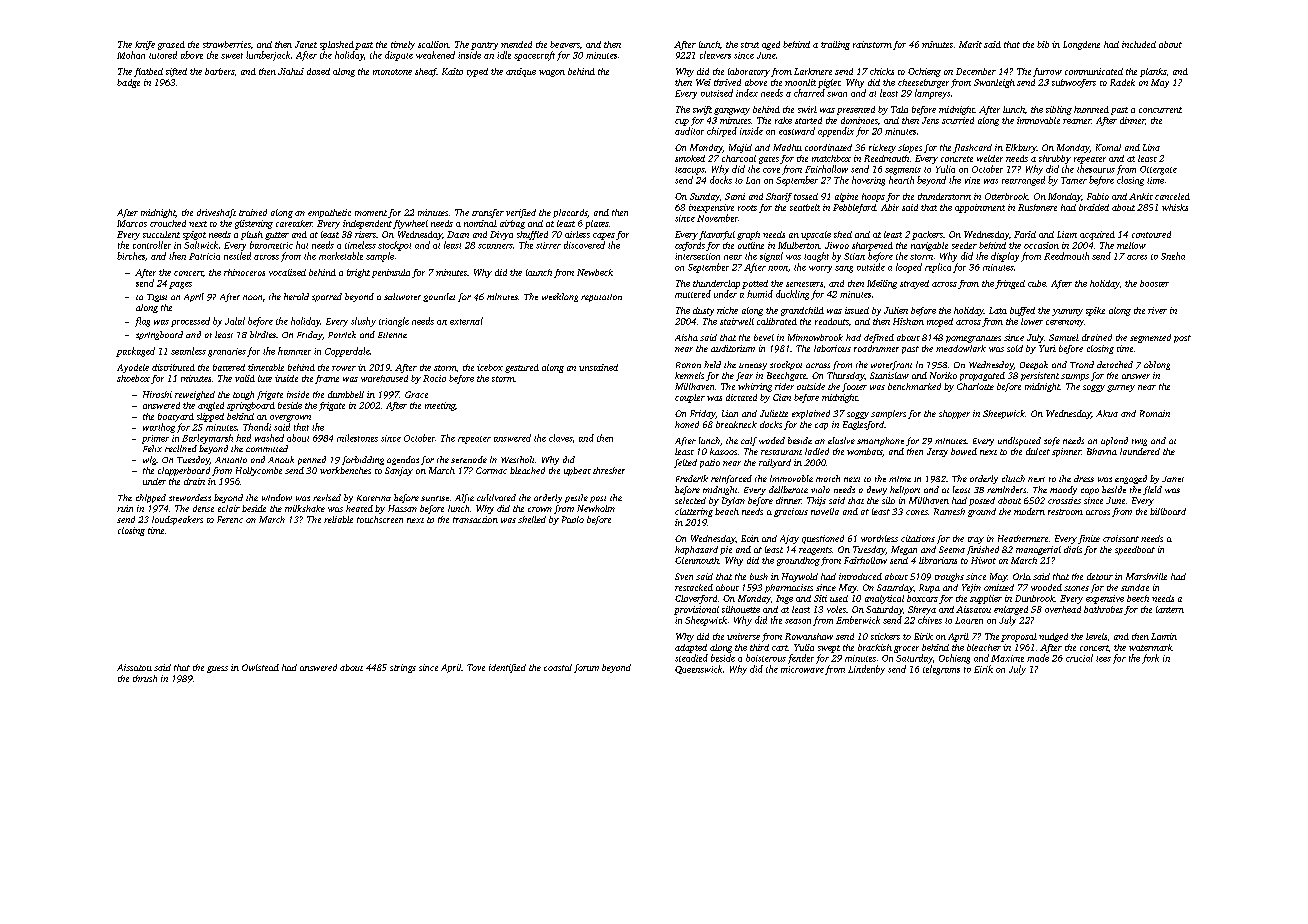  I want to click on strawberries, so click(227, 44).
